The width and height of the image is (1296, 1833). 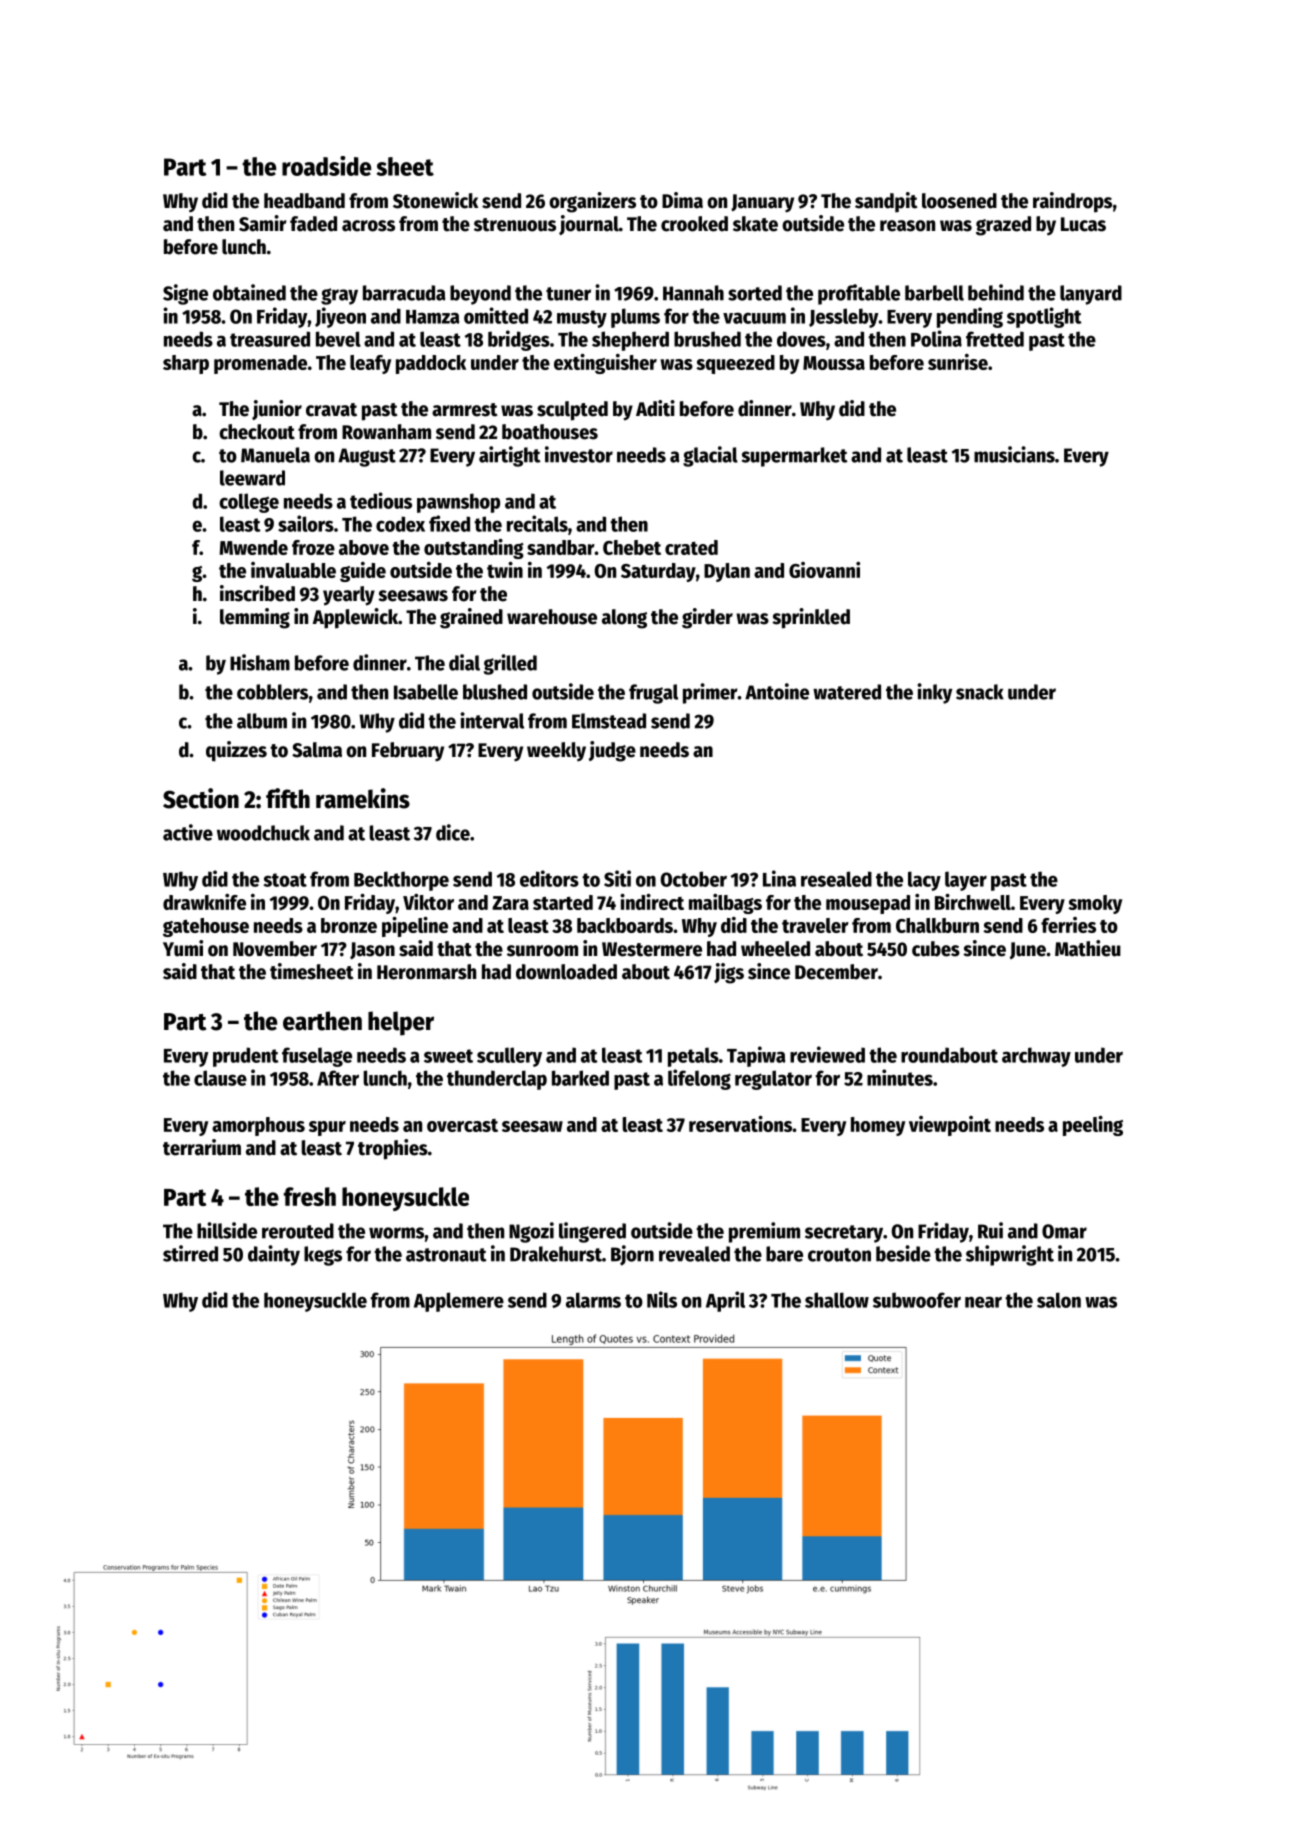 What do you see at coordinates (313, 224) in the image?
I see `faded` at bounding box center [313, 224].
